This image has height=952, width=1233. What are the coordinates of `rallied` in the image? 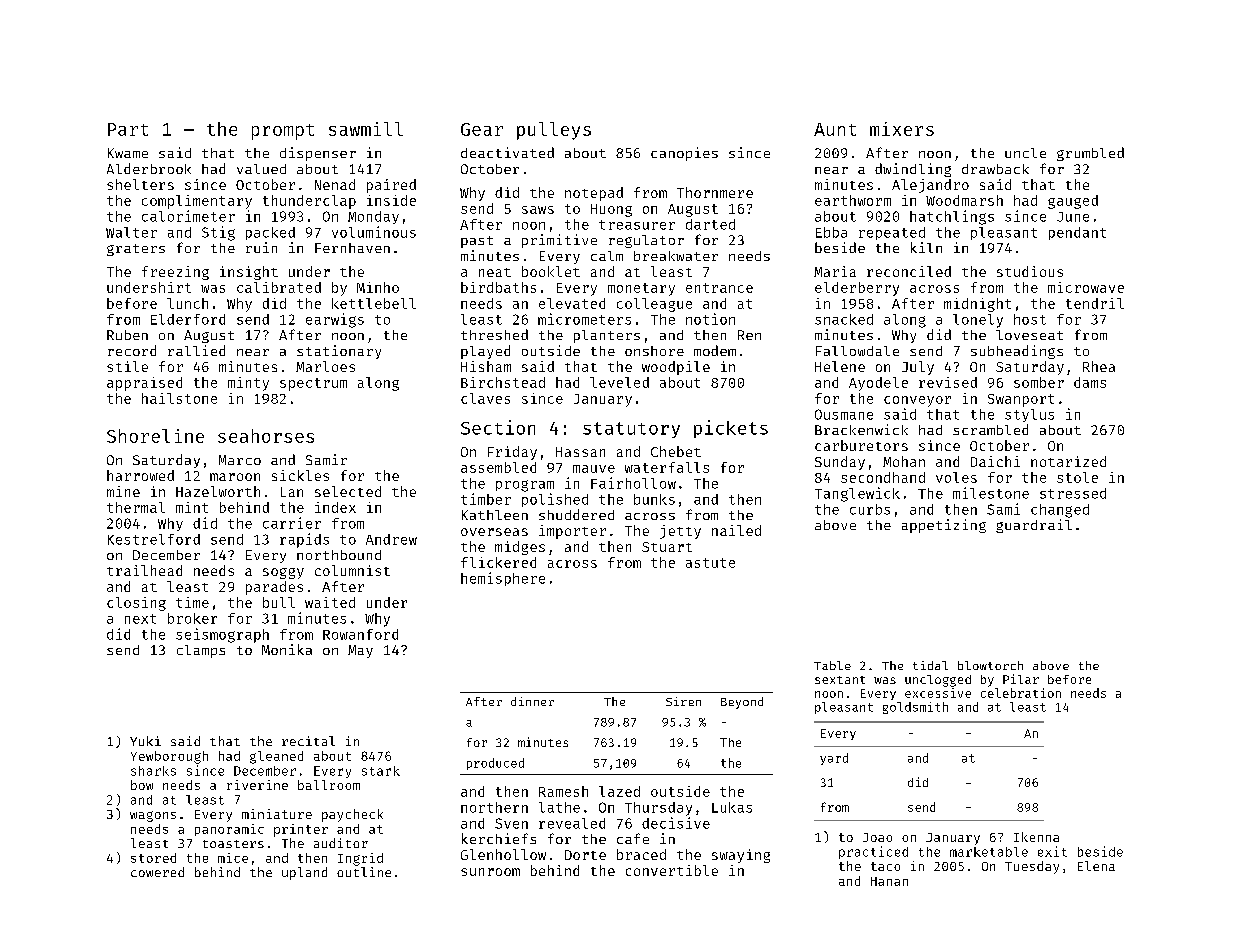 It's located at (196, 350).
